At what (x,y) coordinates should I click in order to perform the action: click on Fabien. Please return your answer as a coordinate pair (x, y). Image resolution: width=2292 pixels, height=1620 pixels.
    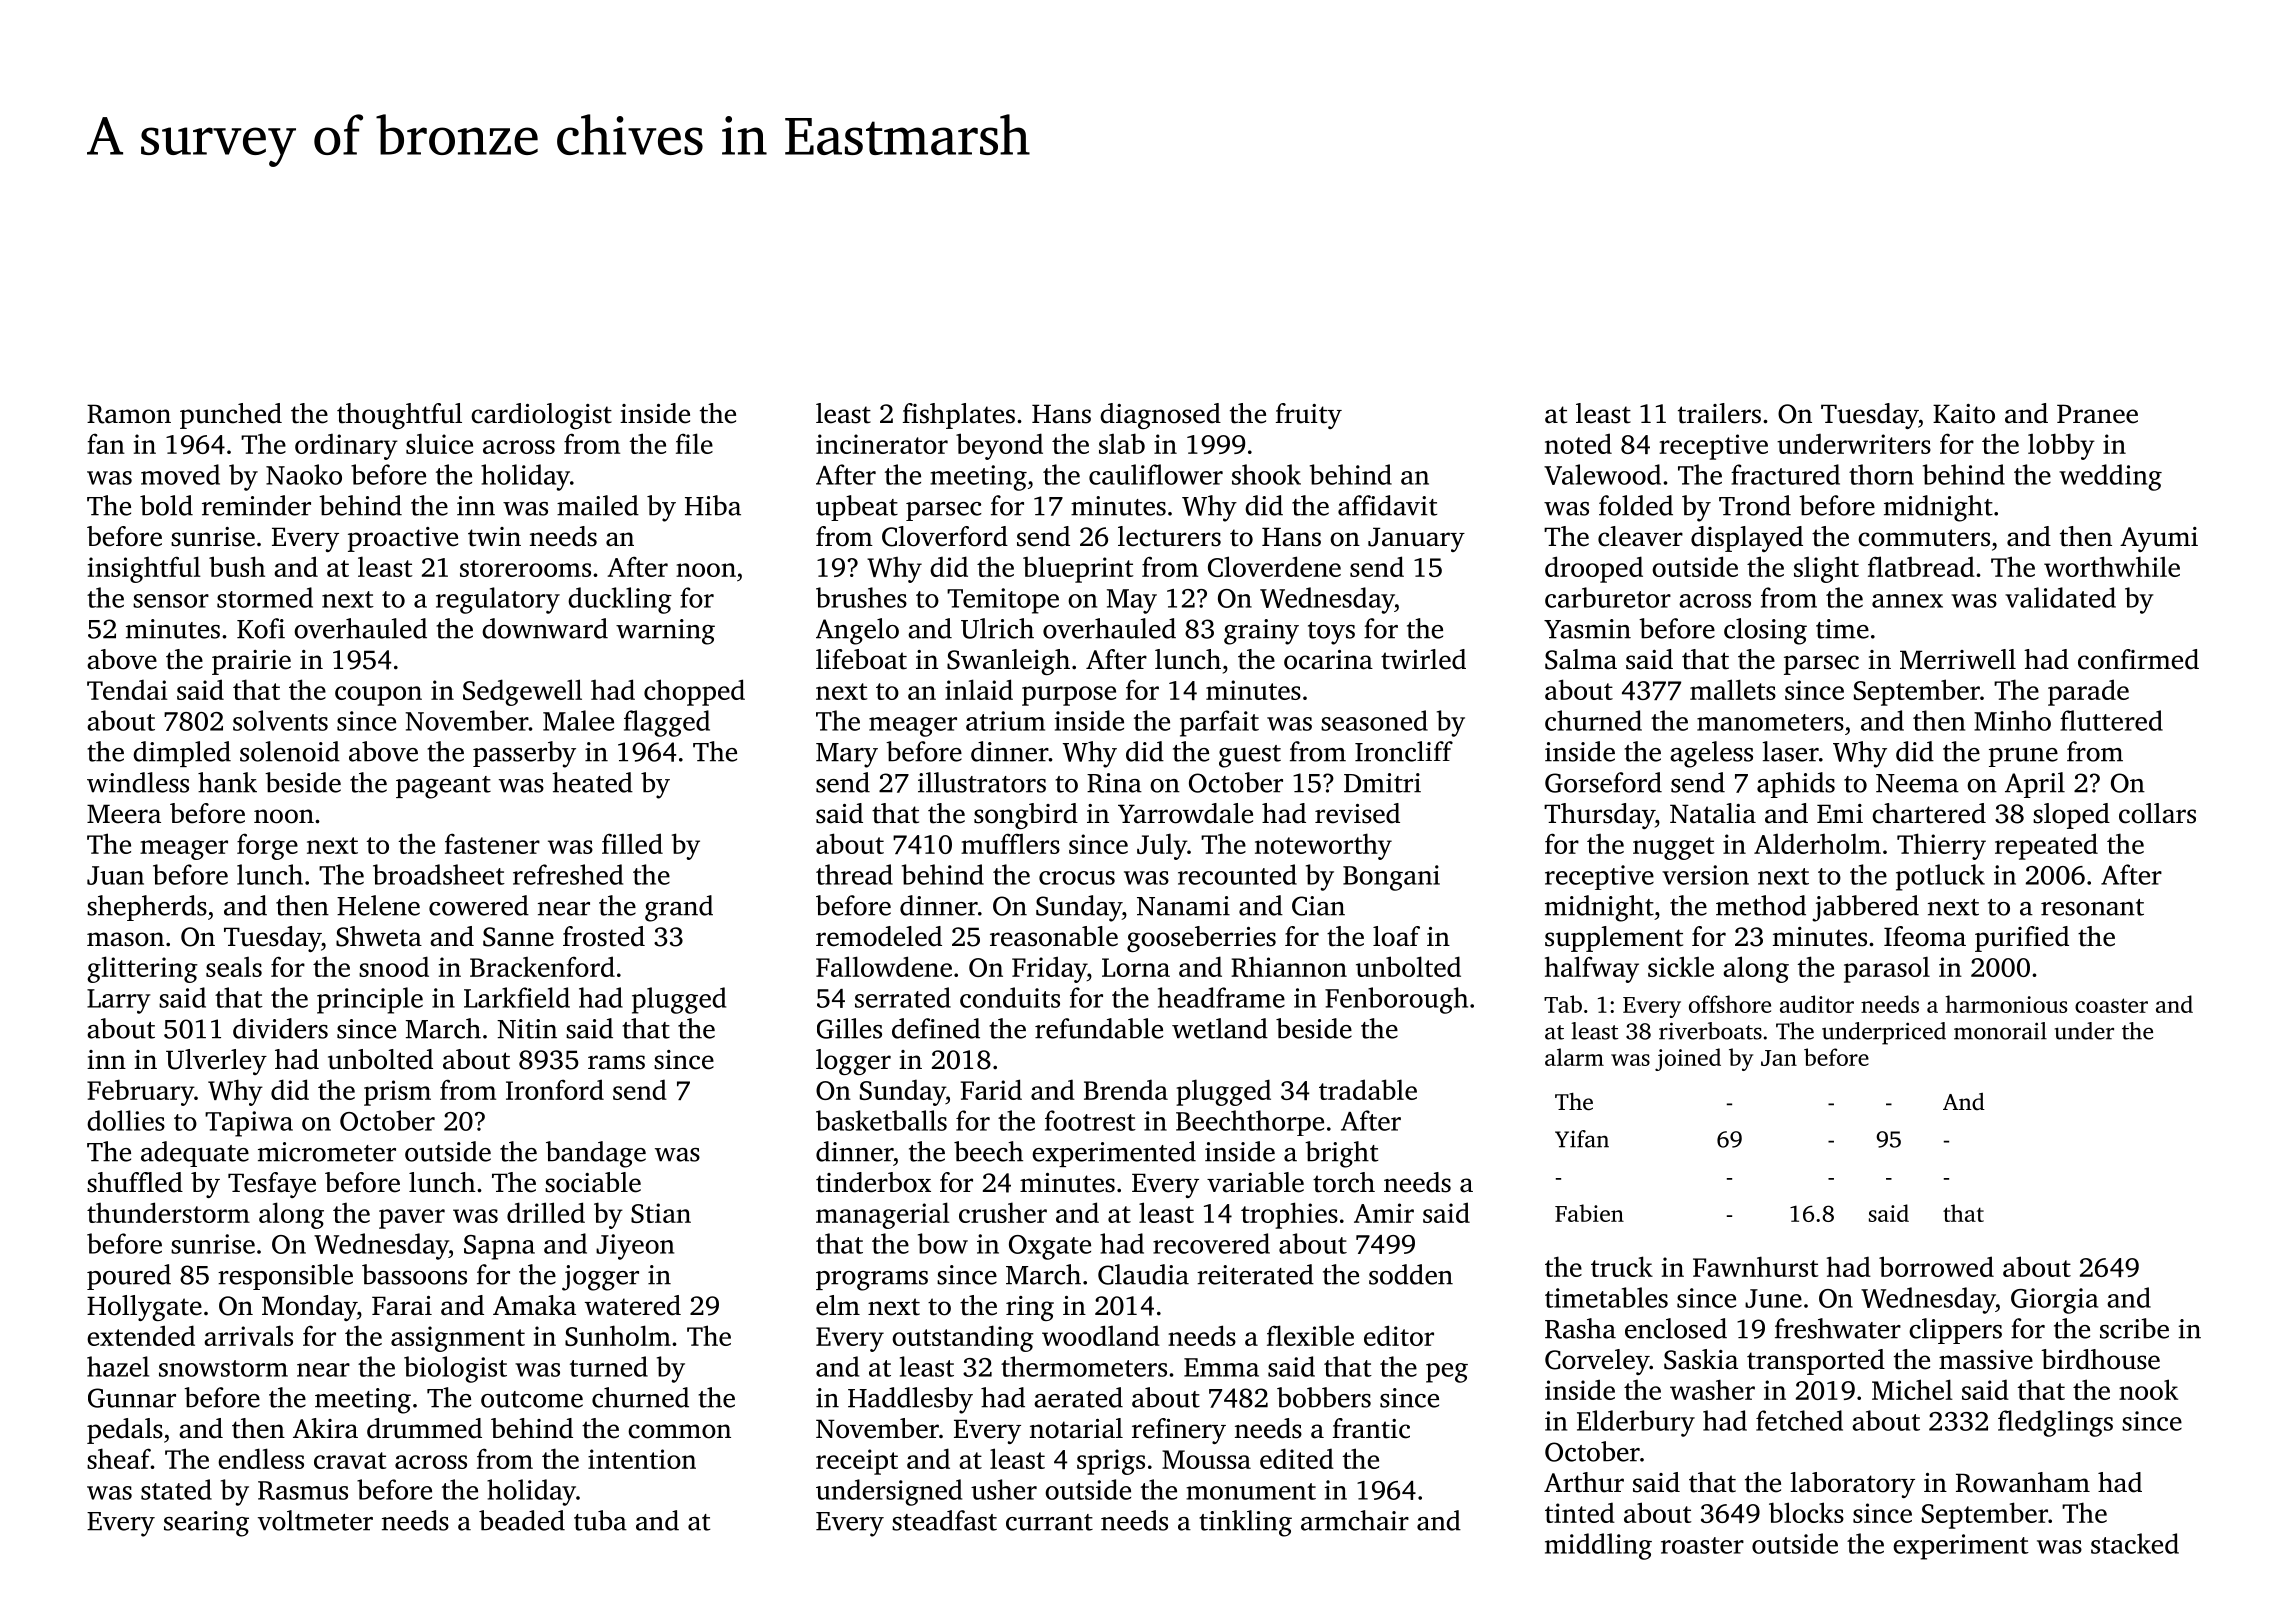
    Looking at the image, I should click on (1589, 1213).
